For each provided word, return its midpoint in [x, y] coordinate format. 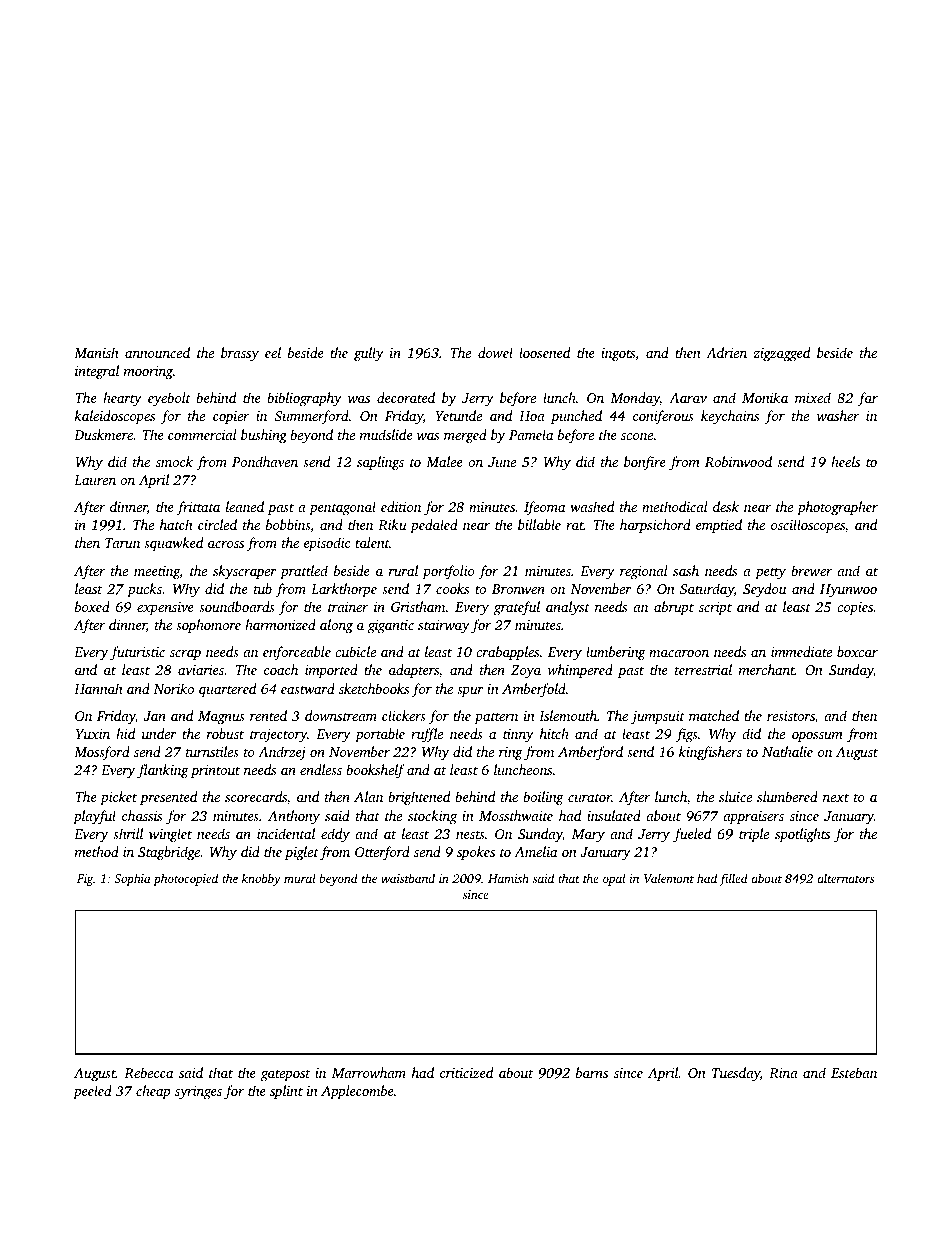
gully [369, 354]
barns [592, 1072]
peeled [92, 1092]
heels [845, 461]
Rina [783, 1073]
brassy [240, 354]
